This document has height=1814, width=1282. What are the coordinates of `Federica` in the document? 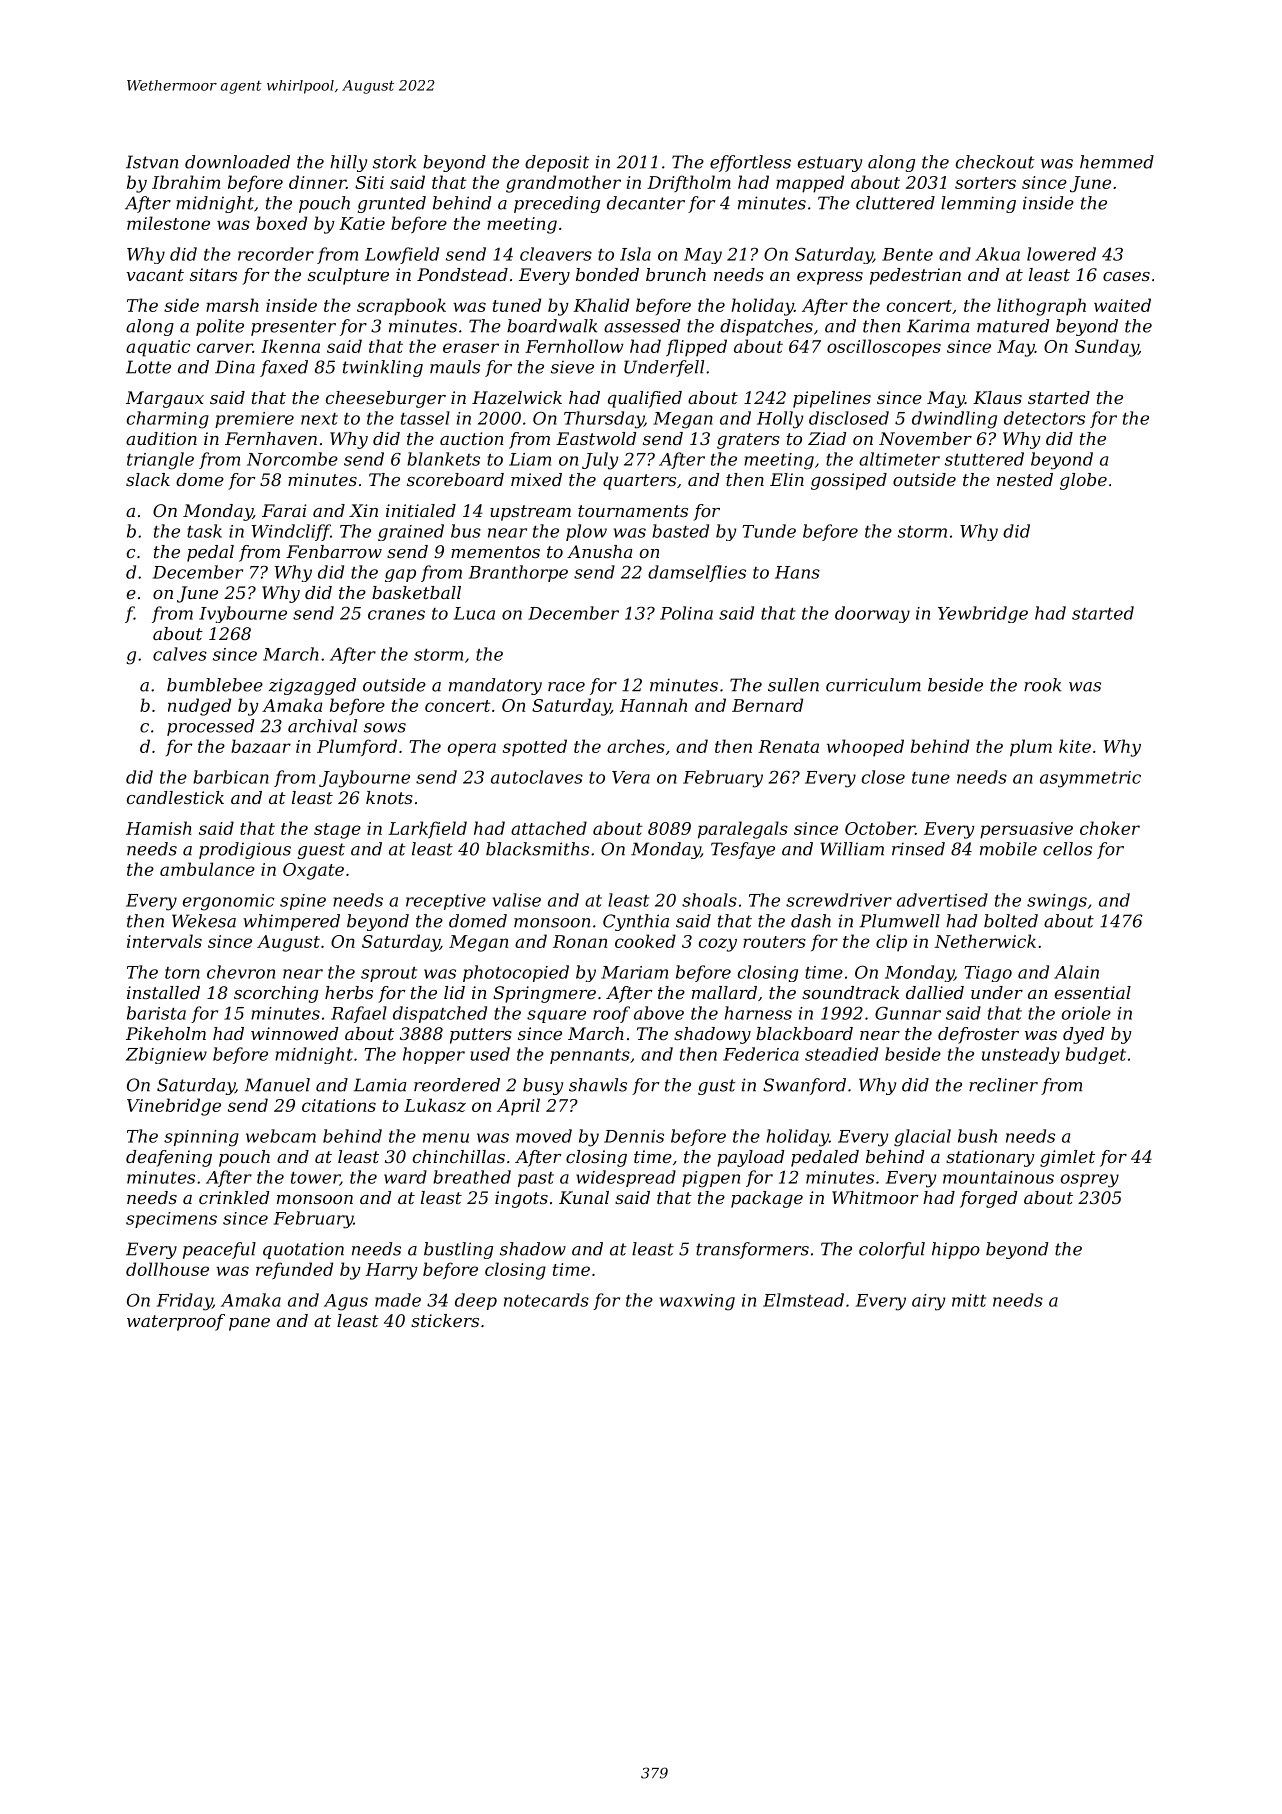 It's located at (761, 1054).
